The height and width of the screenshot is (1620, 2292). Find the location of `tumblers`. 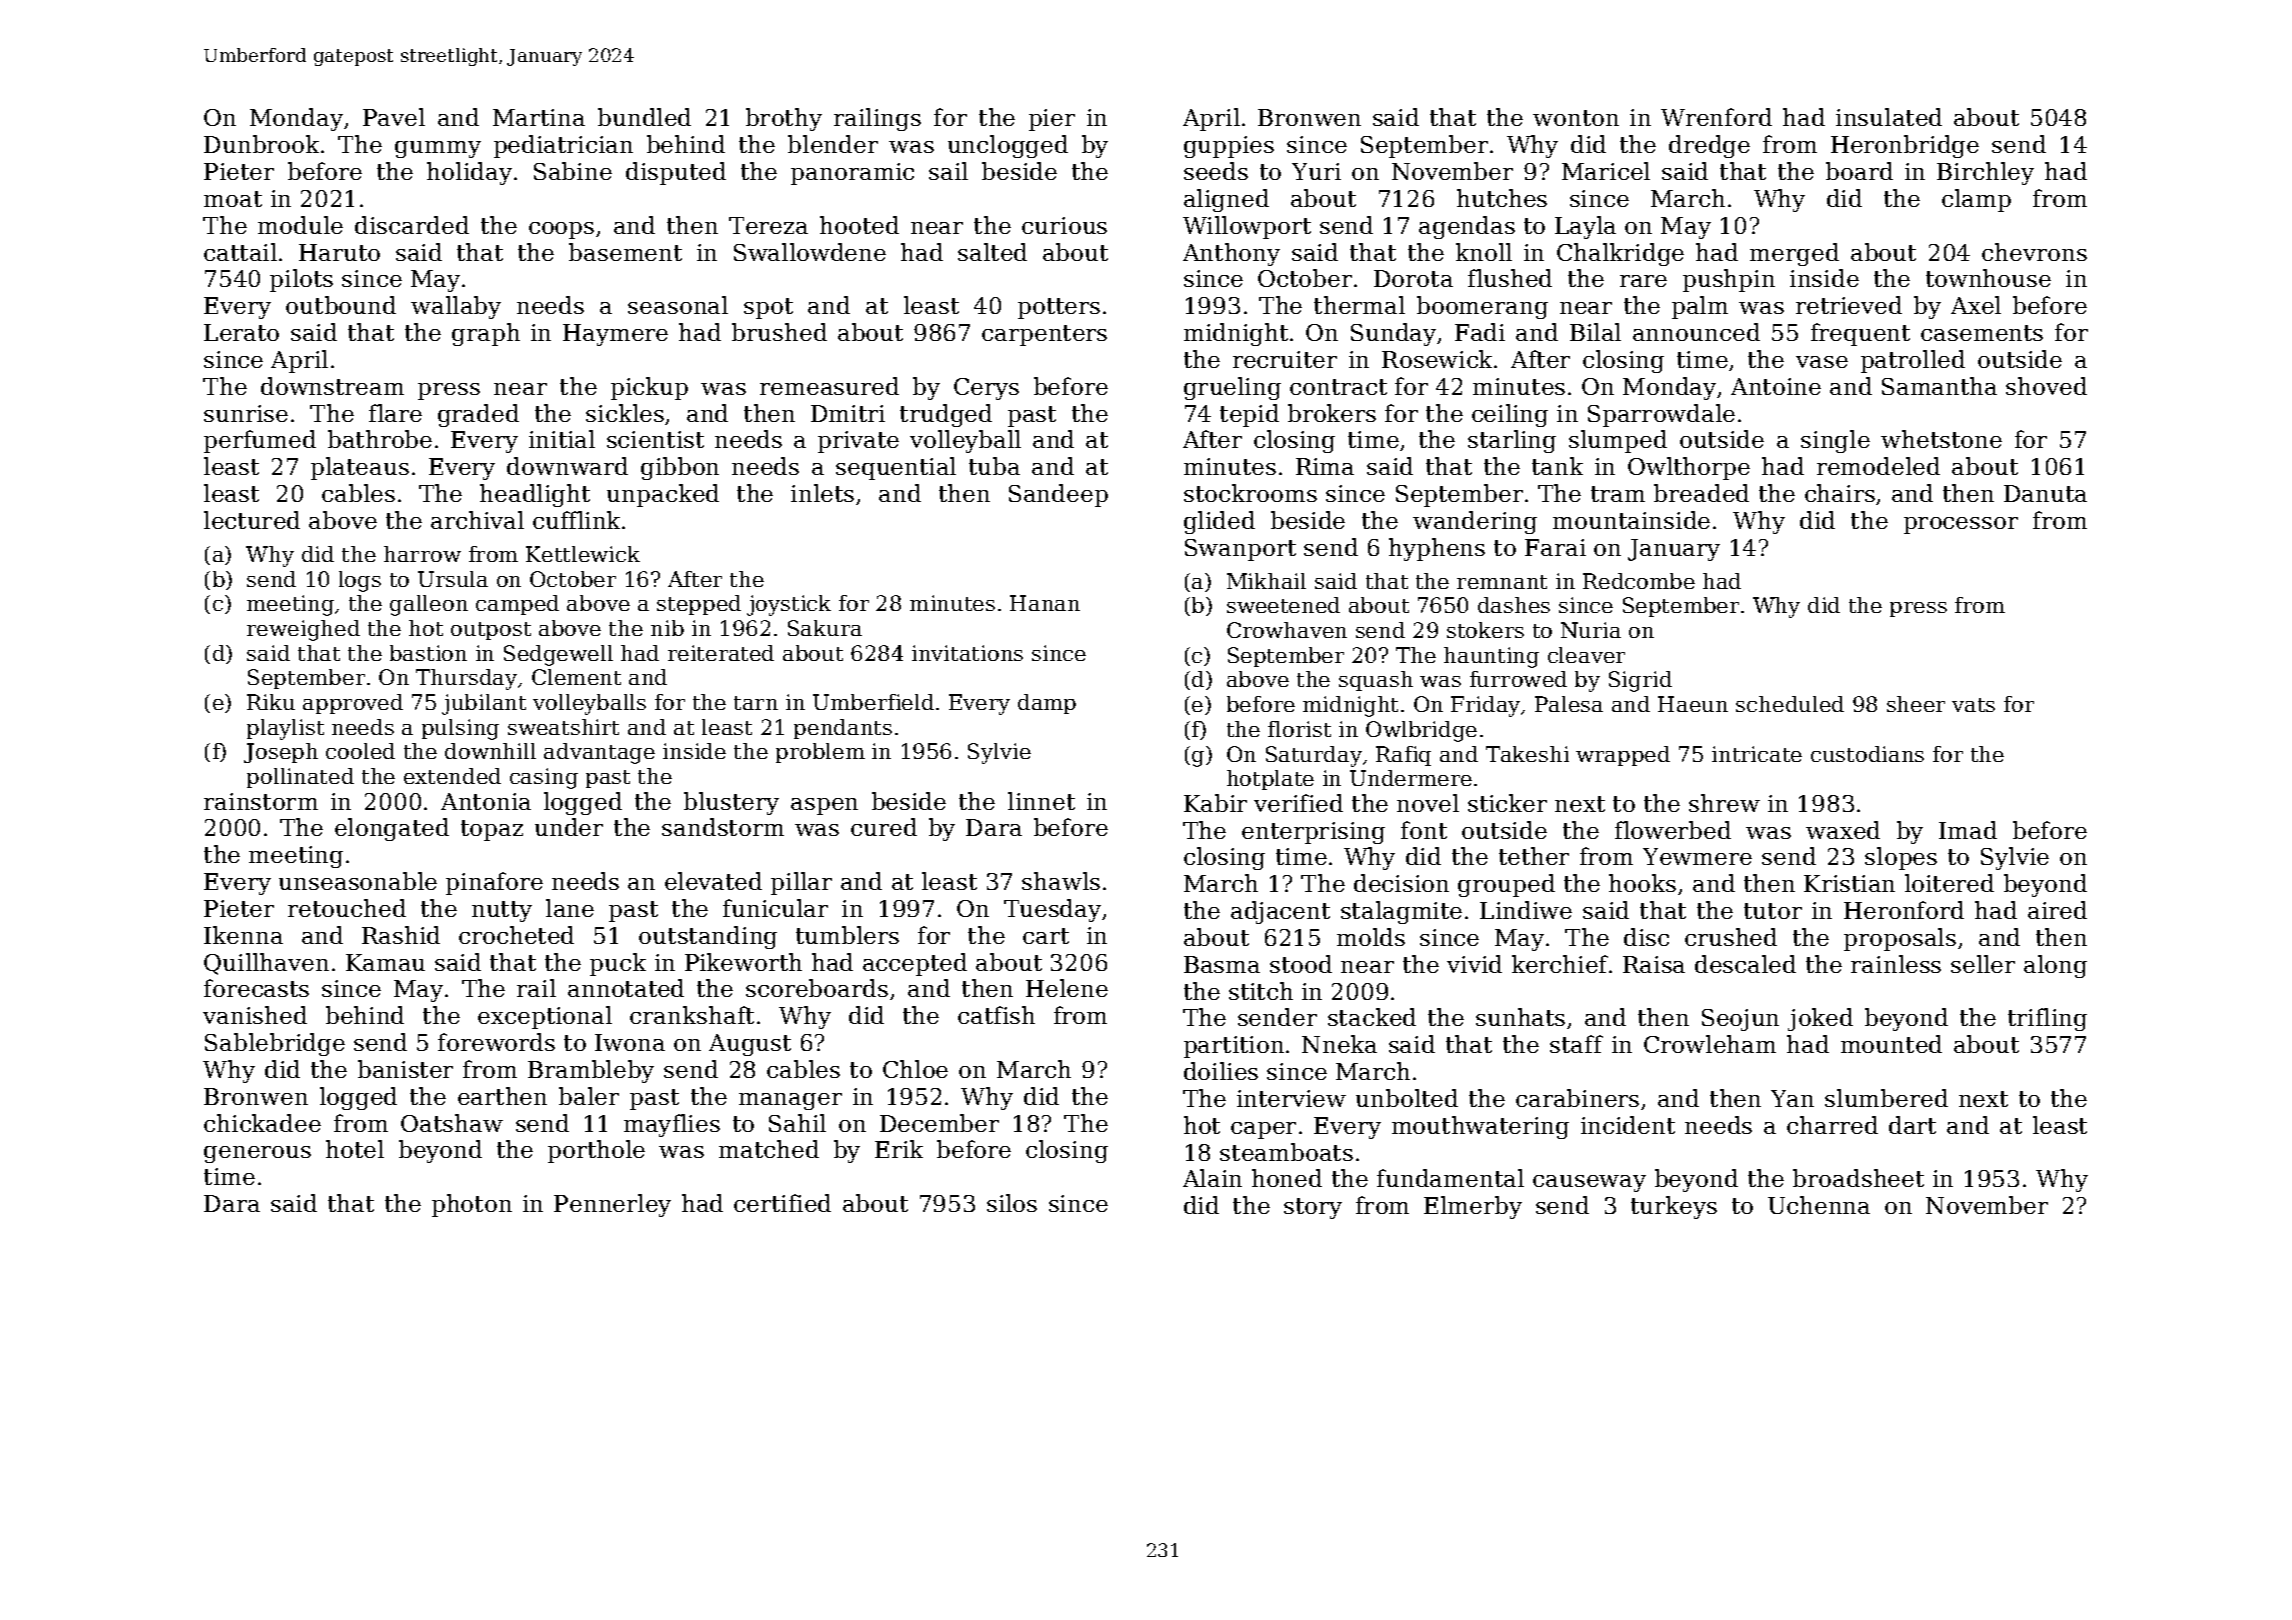

tumblers is located at coordinates (847, 935).
